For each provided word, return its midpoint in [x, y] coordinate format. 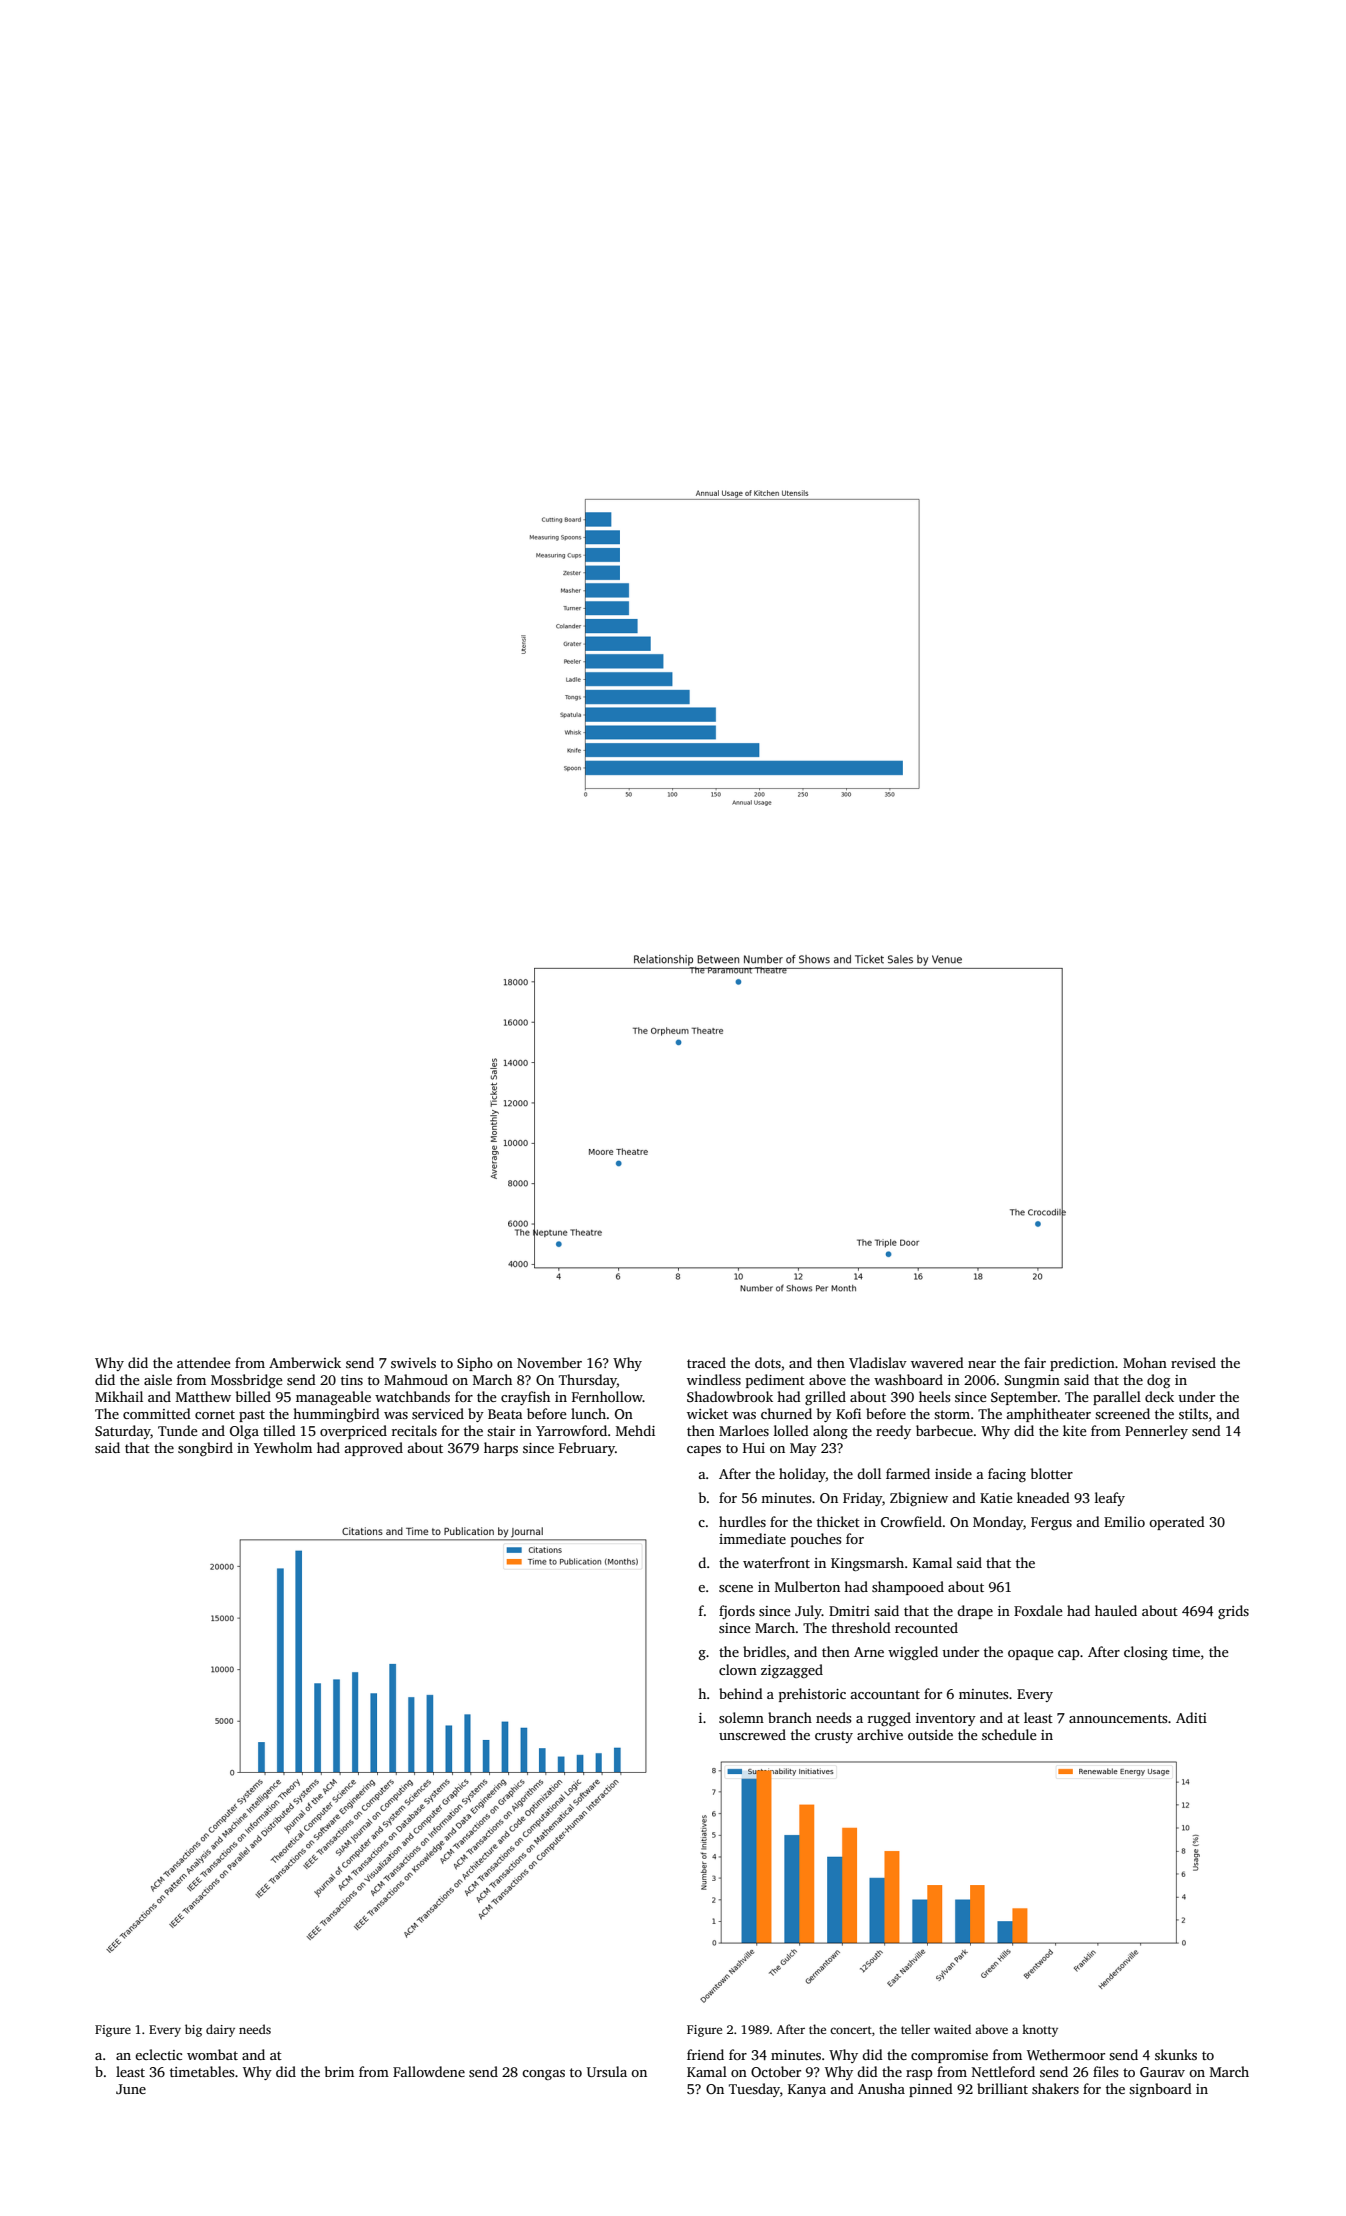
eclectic [158, 2054]
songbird [205, 1449]
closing [1146, 1653]
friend [705, 2054]
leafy [1110, 1499]
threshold [861, 1627]
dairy [220, 2030]
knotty [1040, 2030]
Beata [505, 1414]
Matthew [203, 1396]
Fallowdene [429, 2071]
